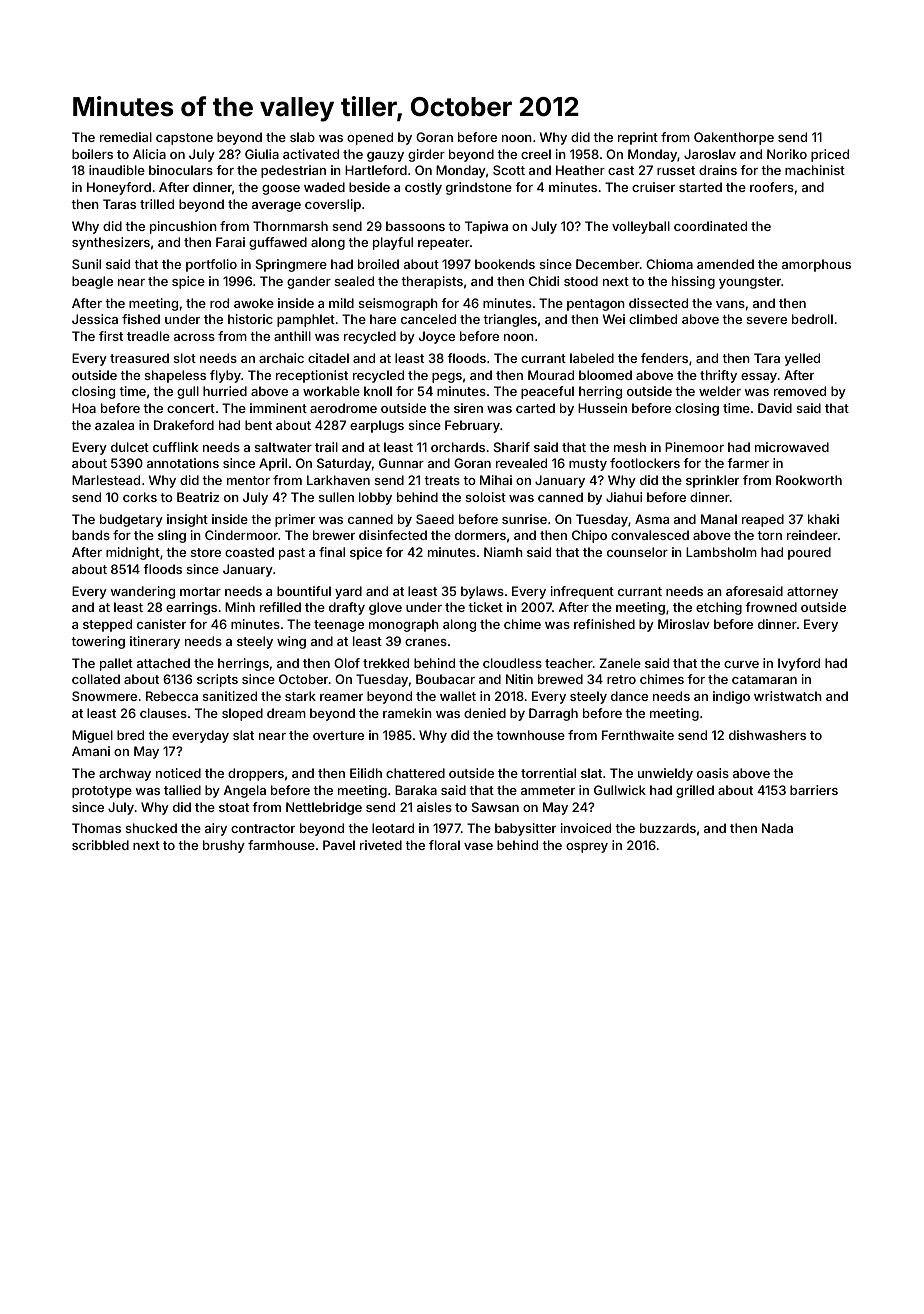 The width and height of the screenshot is (924, 1314). What do you see at coordinates (100, 845) in the screenshot?
I see `scribbled` at bounding box center [100, 845].
